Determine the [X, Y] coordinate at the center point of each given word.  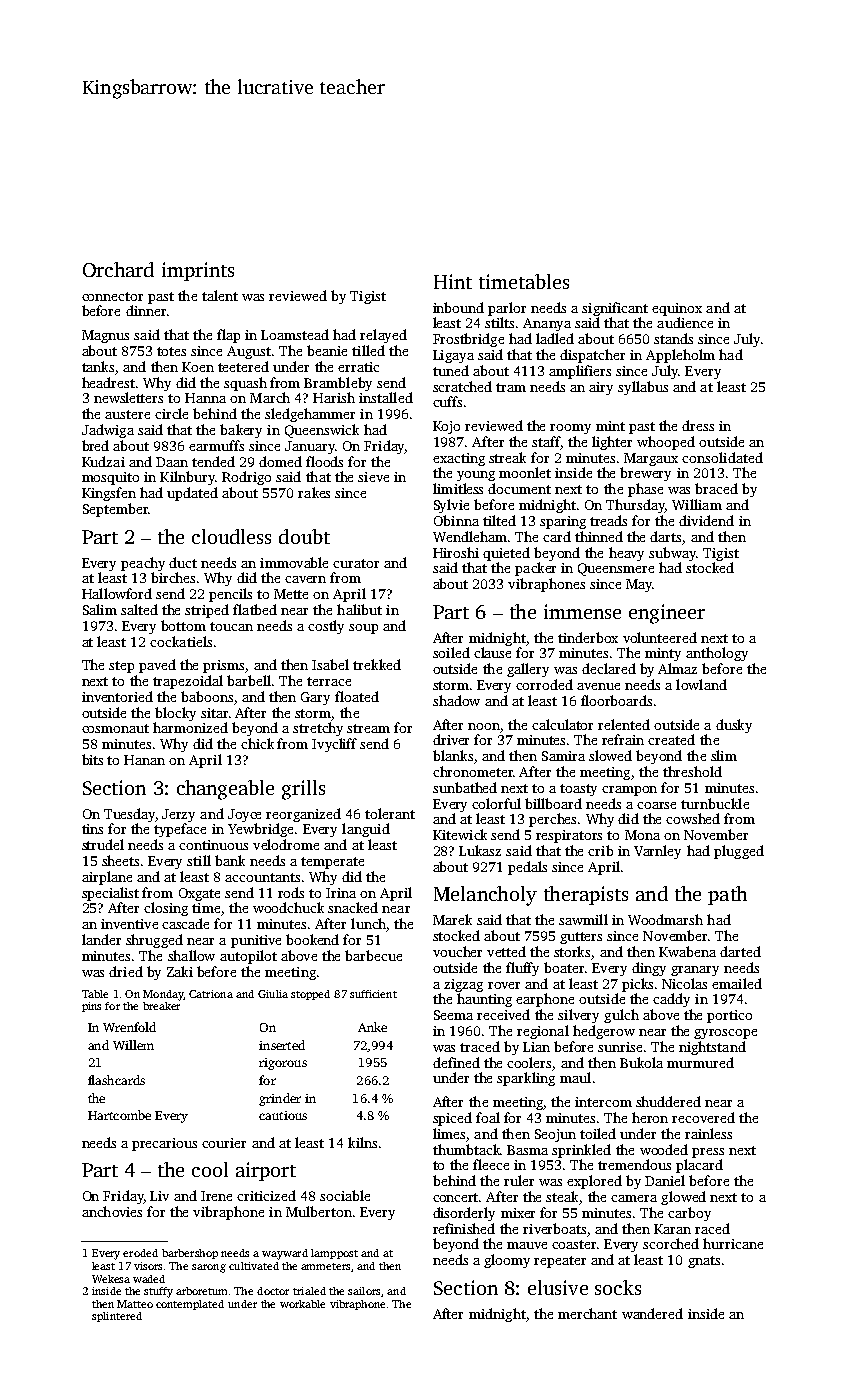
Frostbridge [468, 340]
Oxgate [199, 894]
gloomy [507, 1261]
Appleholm [680, 356]
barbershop [190, 1254]
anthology [717, 654]
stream [368, 728]
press [708, 1153]
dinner [146, 310]
